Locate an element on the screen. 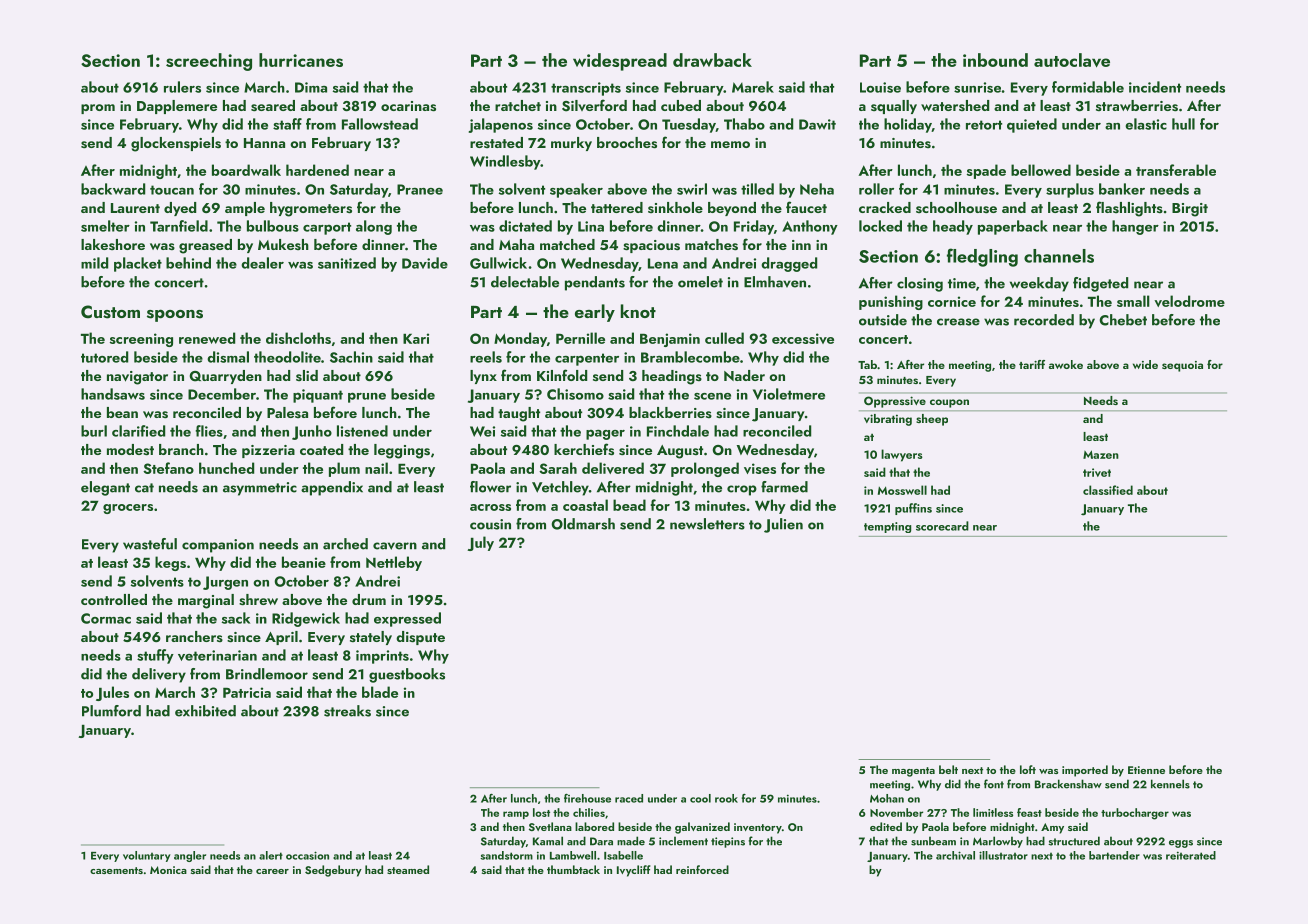 Image resolution: width=1308 pixels, height=924 pixels. swirl is located at coordinates (692, 189).
